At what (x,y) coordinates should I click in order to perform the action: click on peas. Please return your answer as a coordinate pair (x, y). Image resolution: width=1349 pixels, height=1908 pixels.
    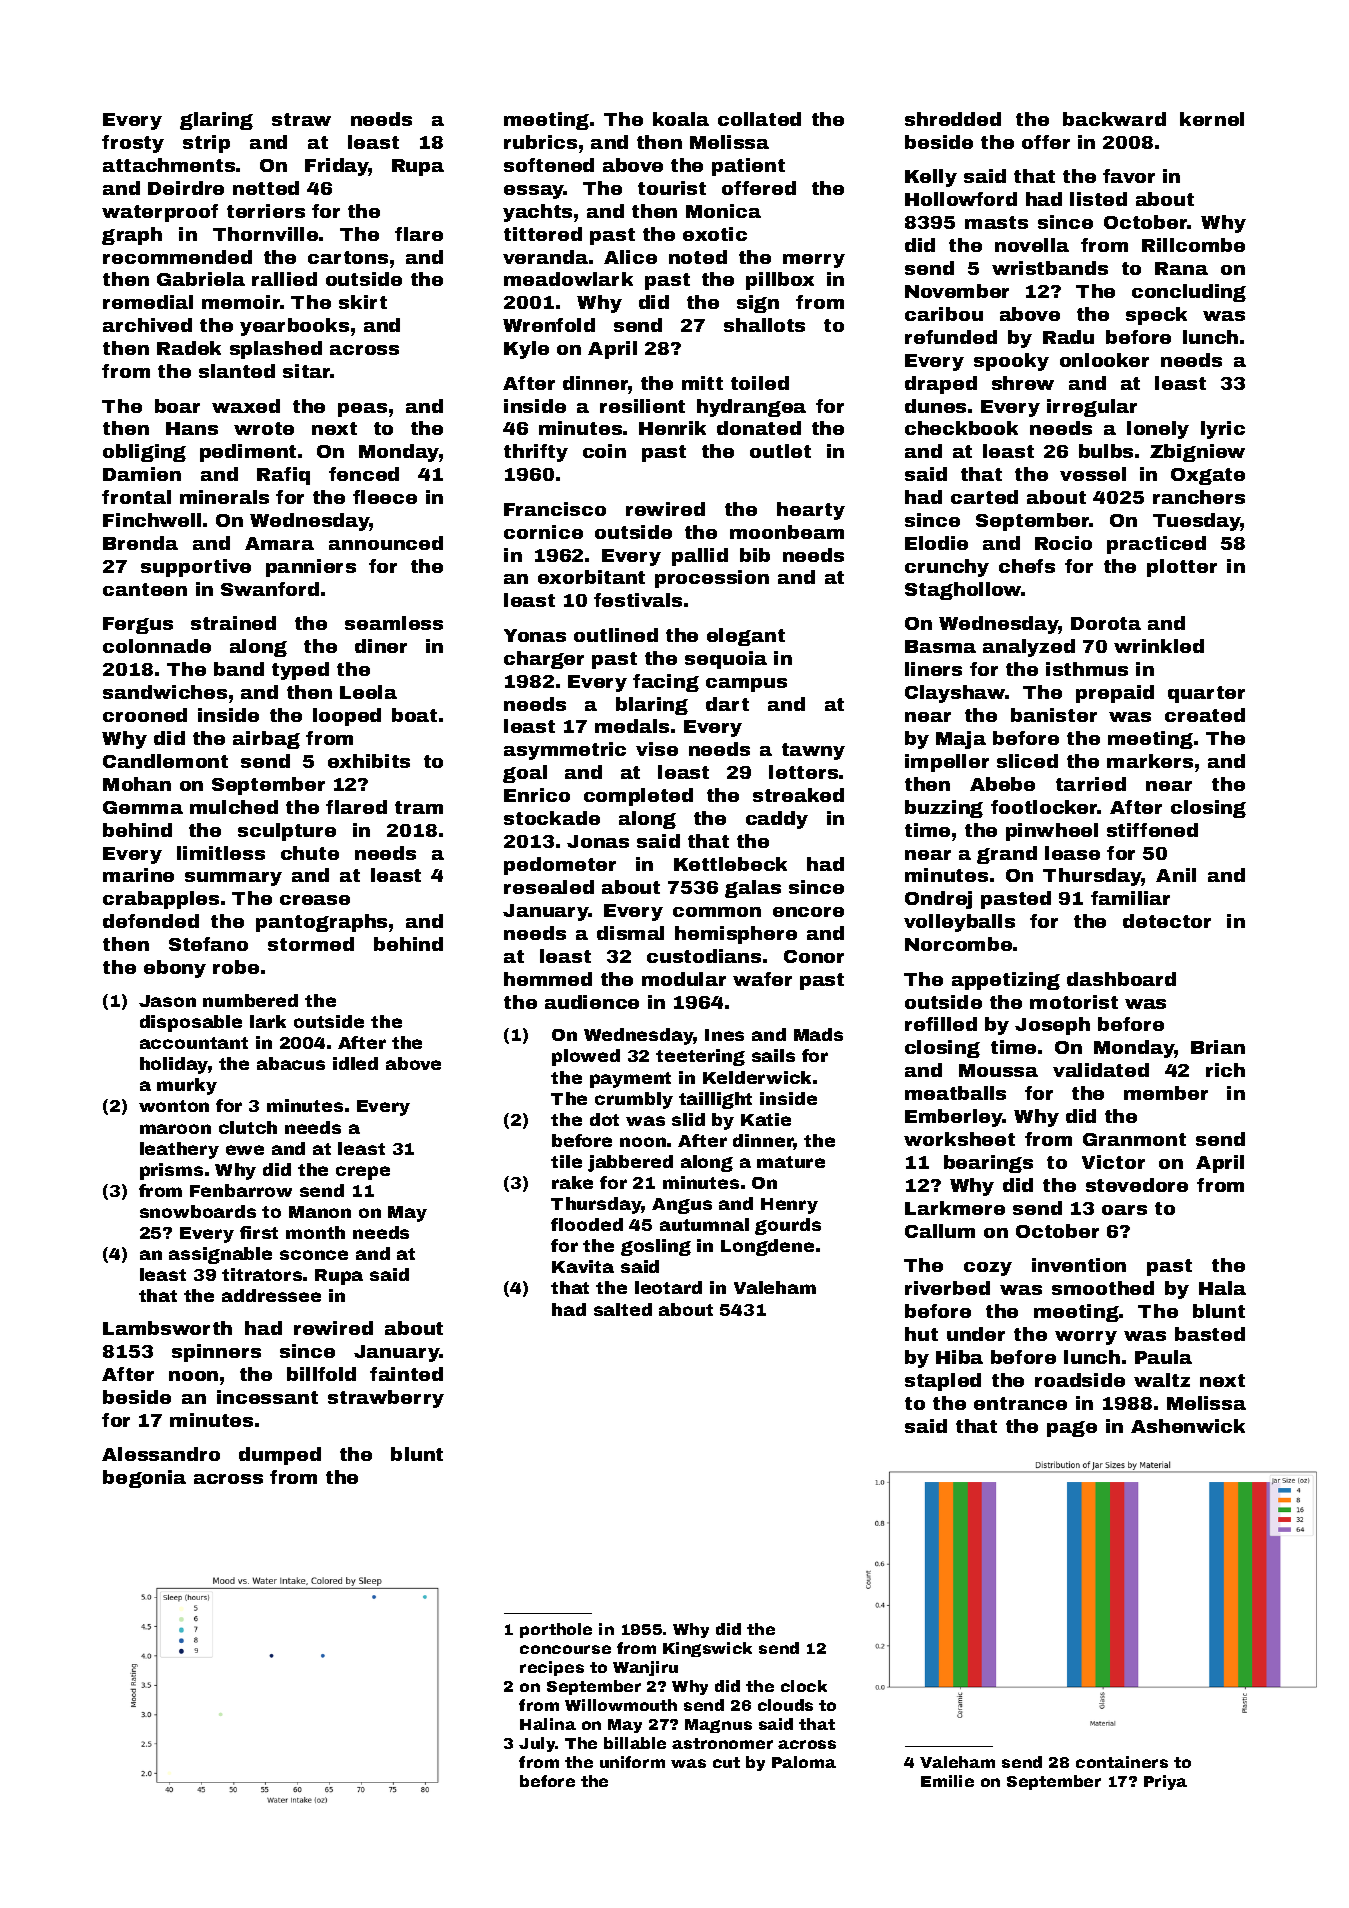
    Looking at the image, I should click on (362, 410).
